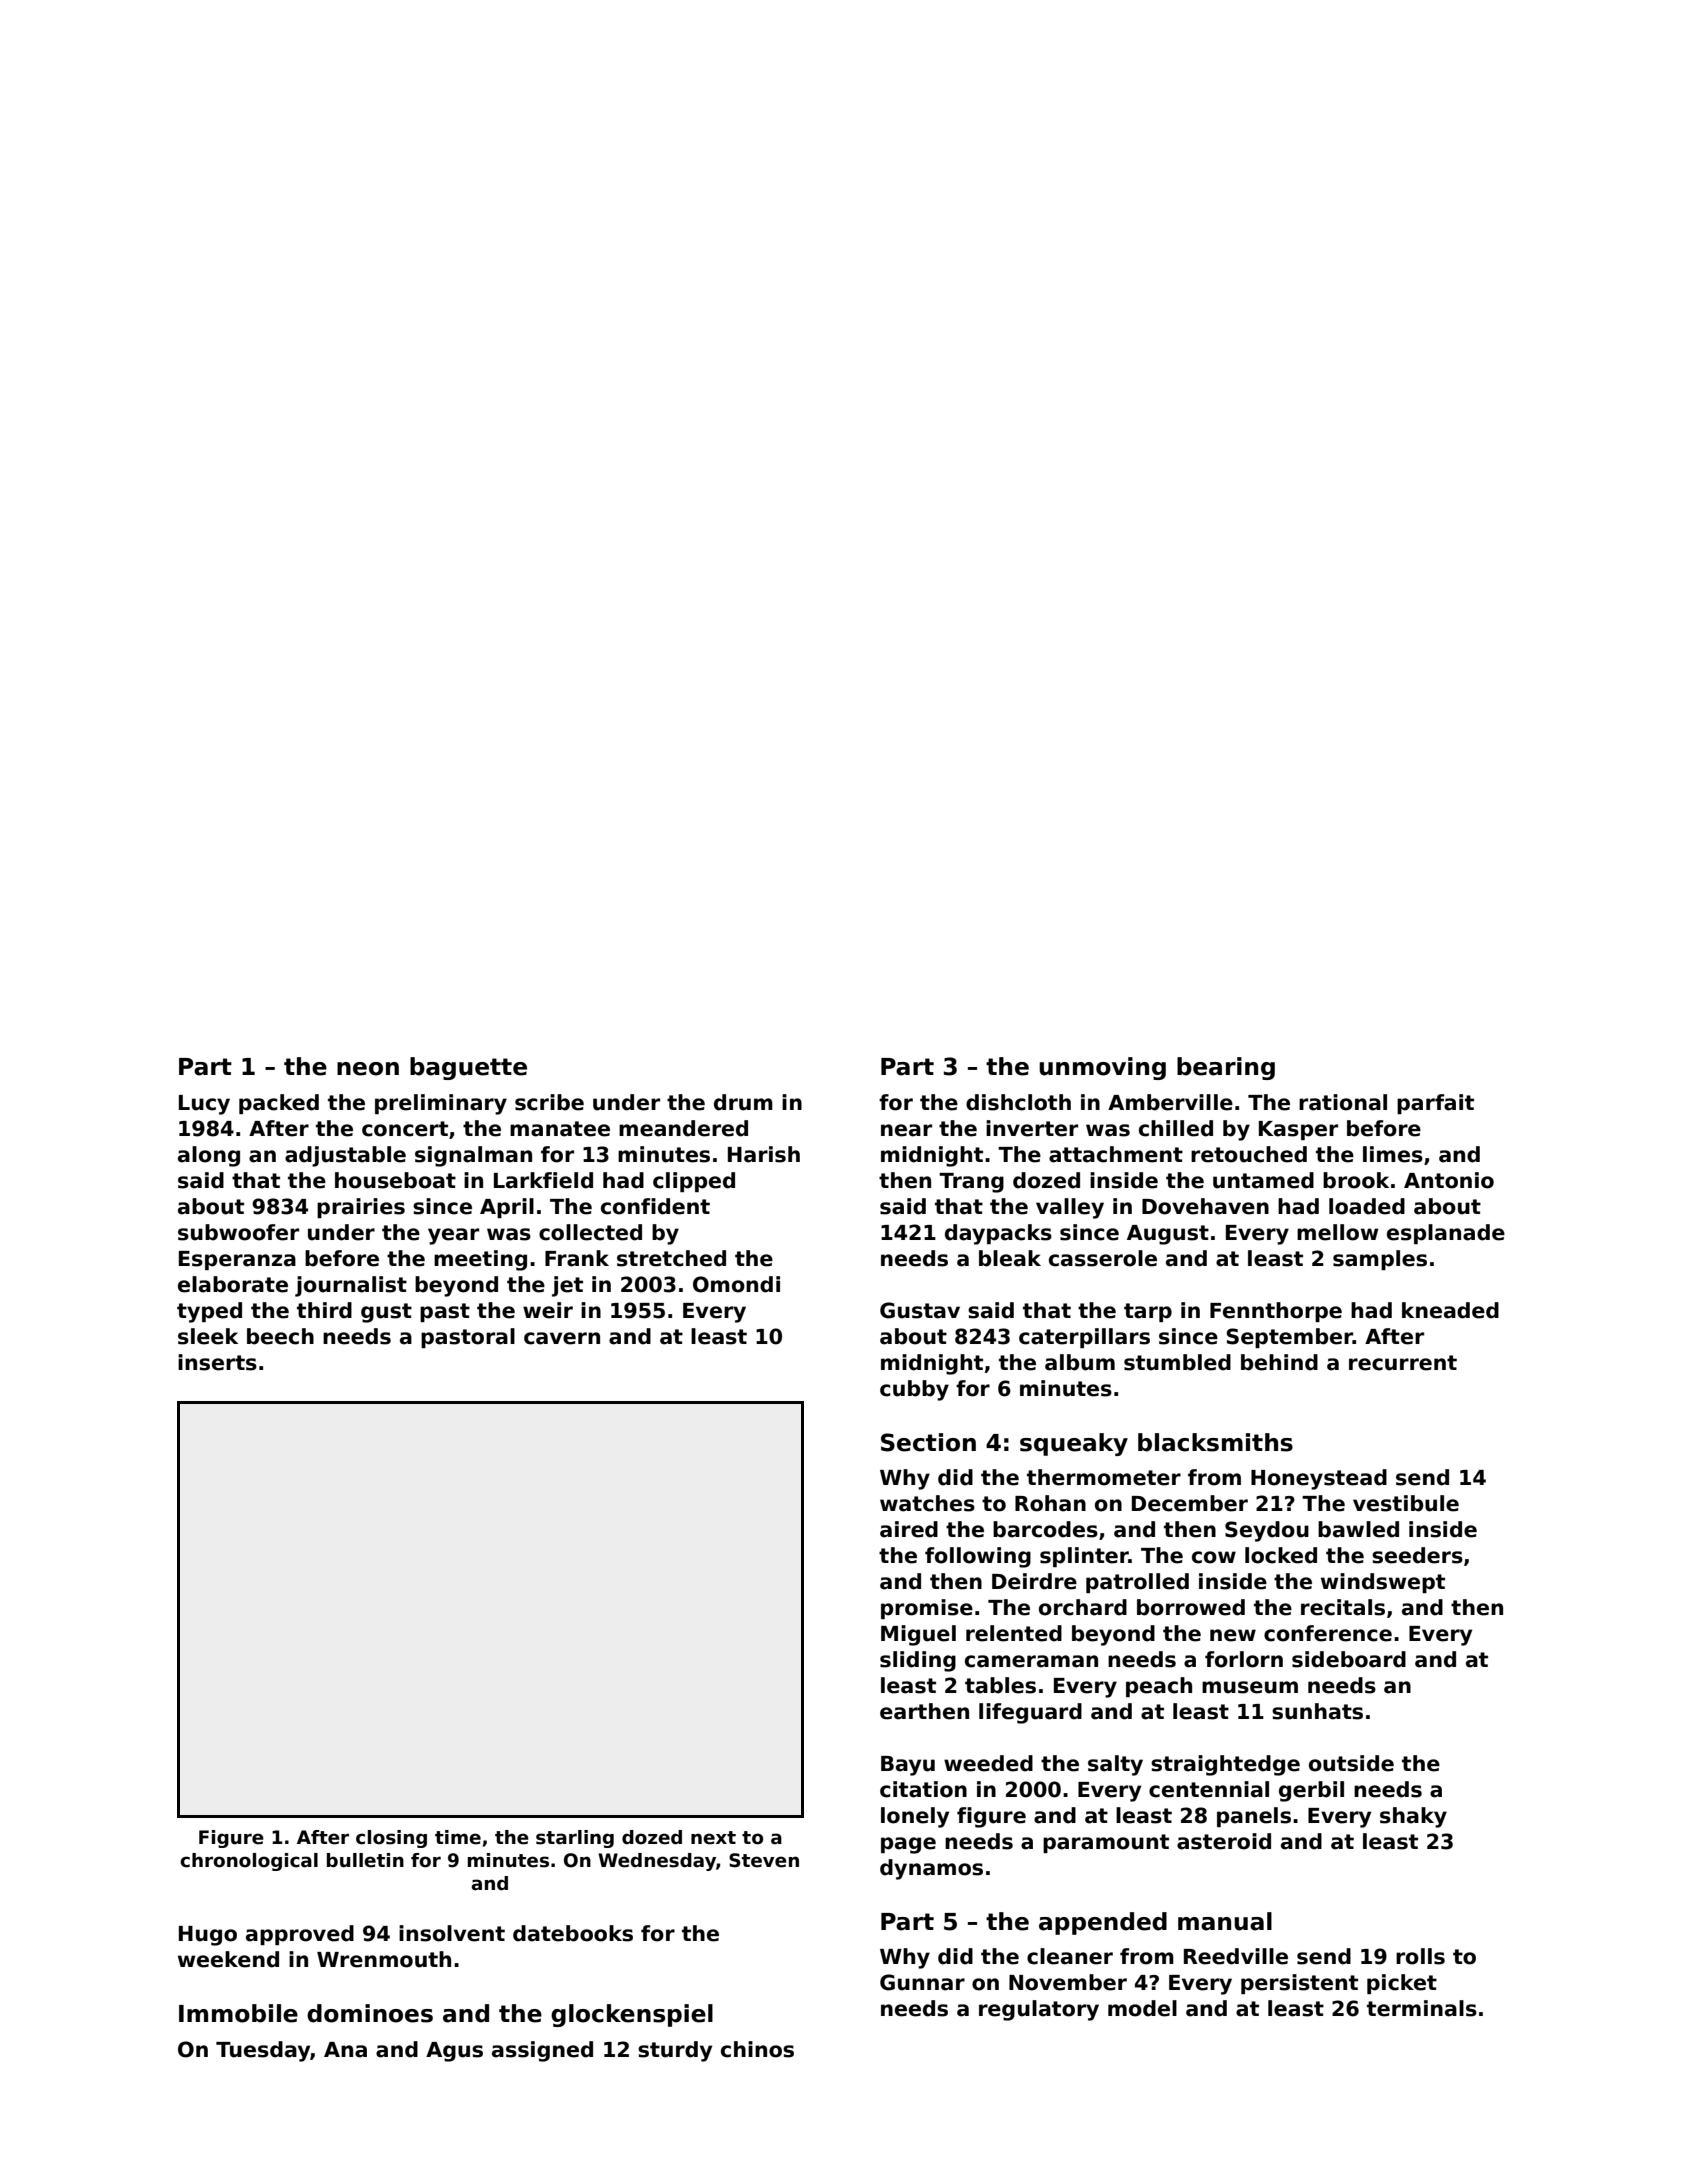 Image resolution: width=1683 pixels, height=2178 pixels. What do you see at coordinates (918, 1635) in the page?
I see `Miguel` at bounding box center [918, 1635].
